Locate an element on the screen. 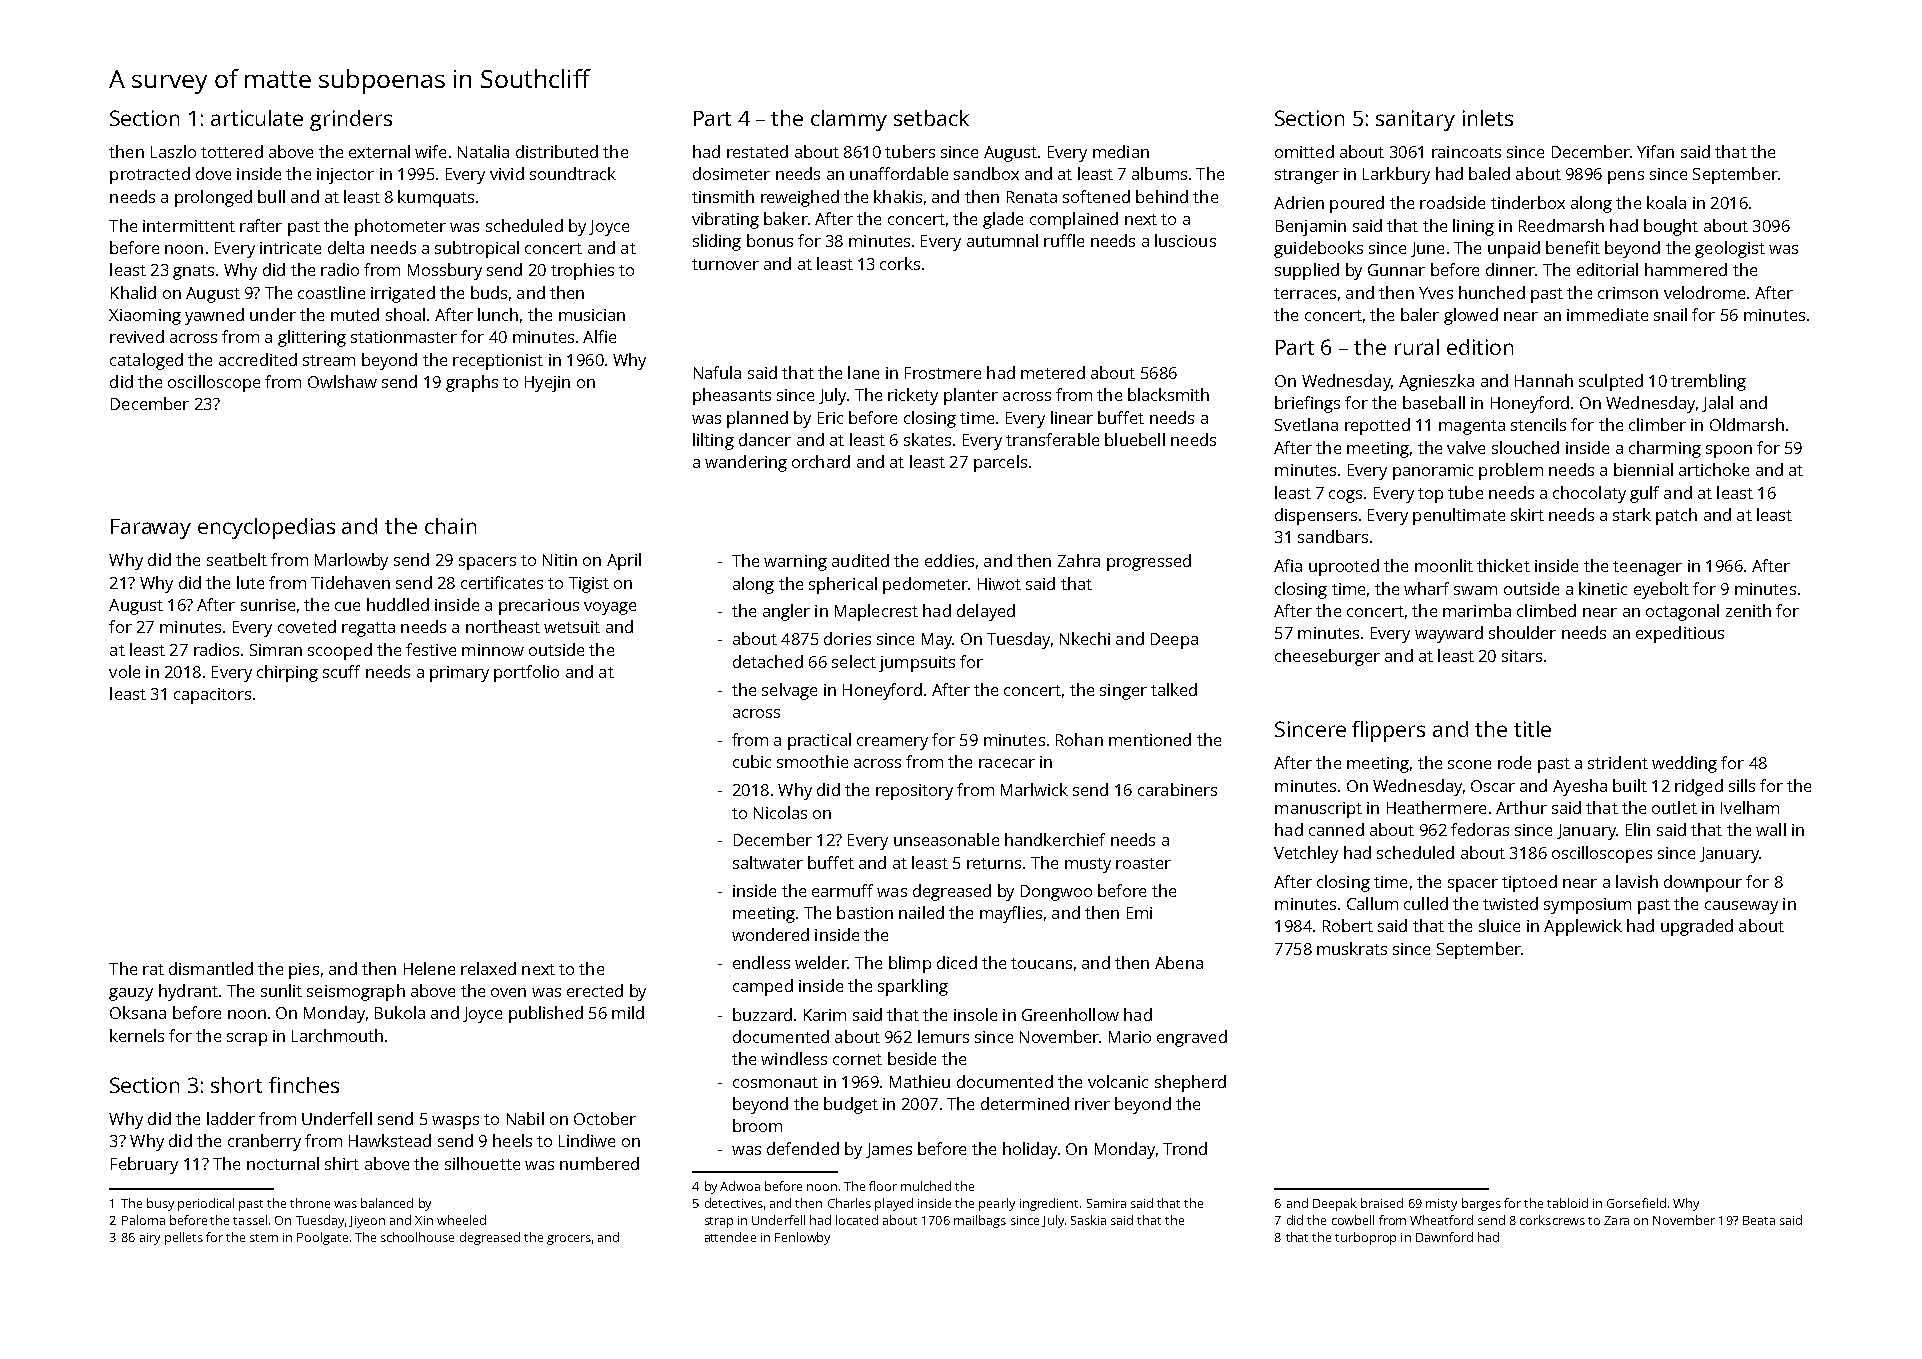 The width and height of the screenshot is (1922, 1359). upgraded is located at coordinates (1697, 927).
